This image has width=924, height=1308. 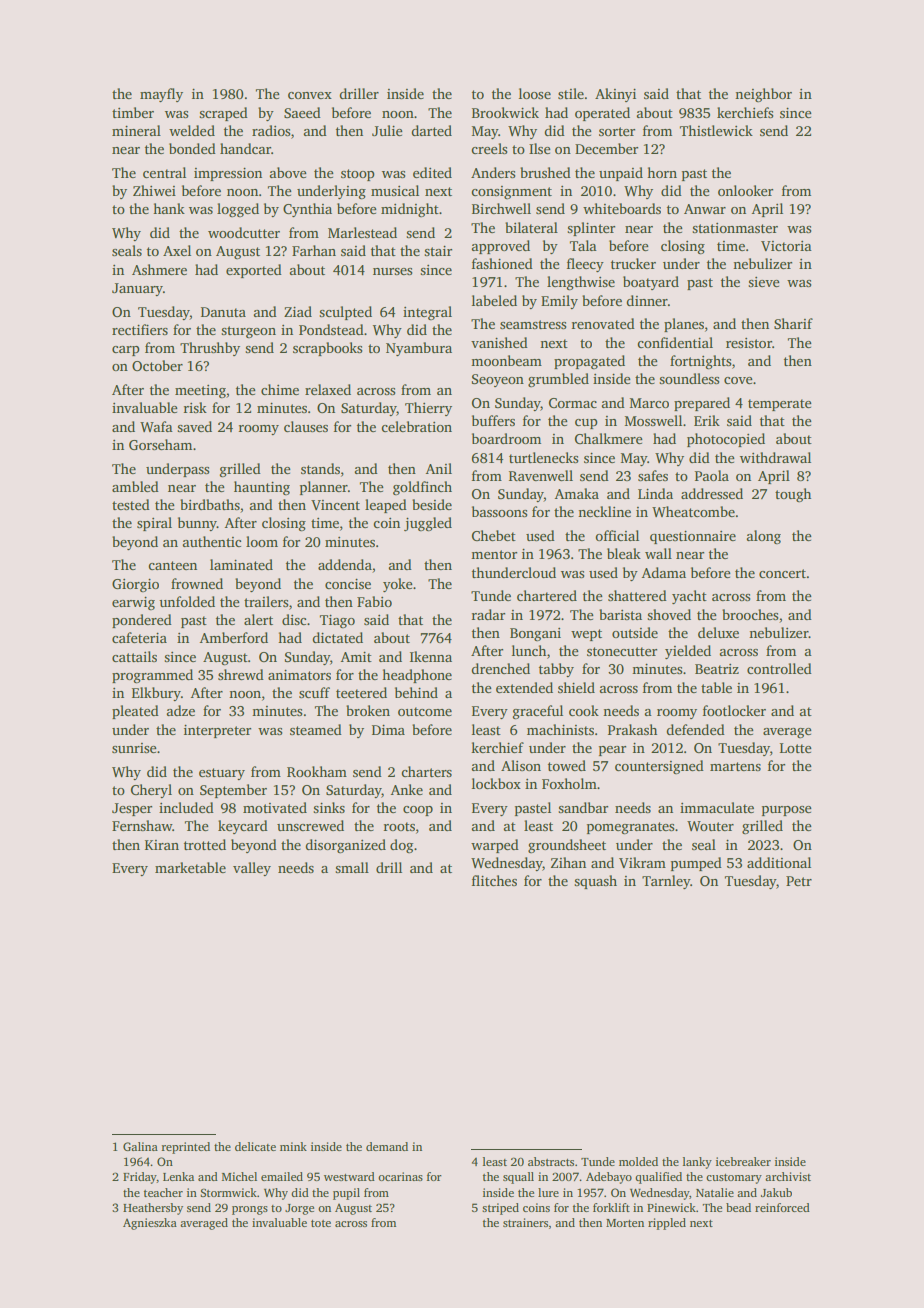 I want to click on creels, so click(x=489, y=148).
